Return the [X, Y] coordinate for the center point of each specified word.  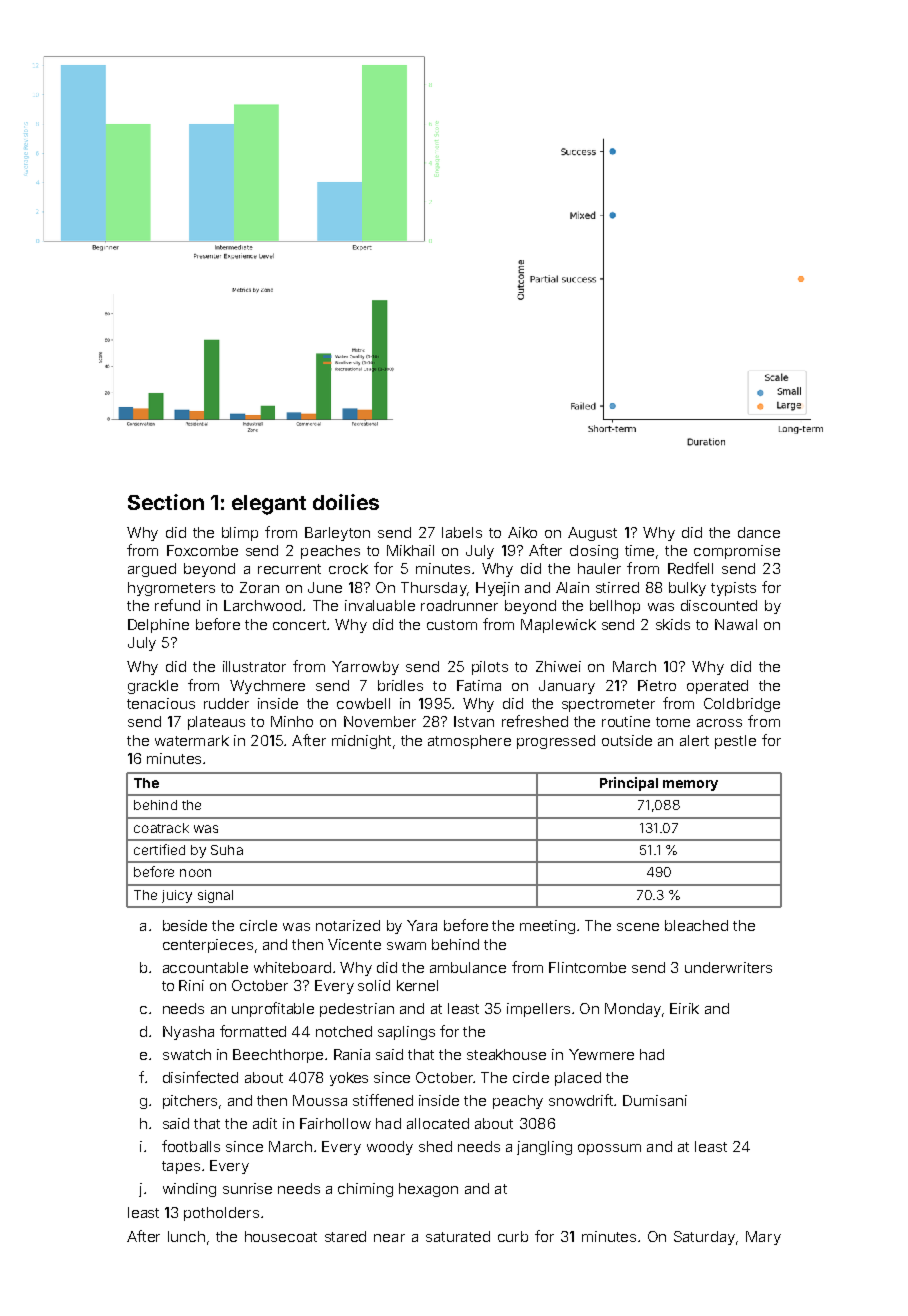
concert [299, 625]
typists [733, 589]
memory [690, 785]
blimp [240, 534]
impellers [538, 1010]
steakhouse [506, 1054]
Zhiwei [558, 666]
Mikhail [410, 550]
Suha [227, 850]
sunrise [247, 1188]
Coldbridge [742, 705]
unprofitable [273, 1009]
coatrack [161, 828]
